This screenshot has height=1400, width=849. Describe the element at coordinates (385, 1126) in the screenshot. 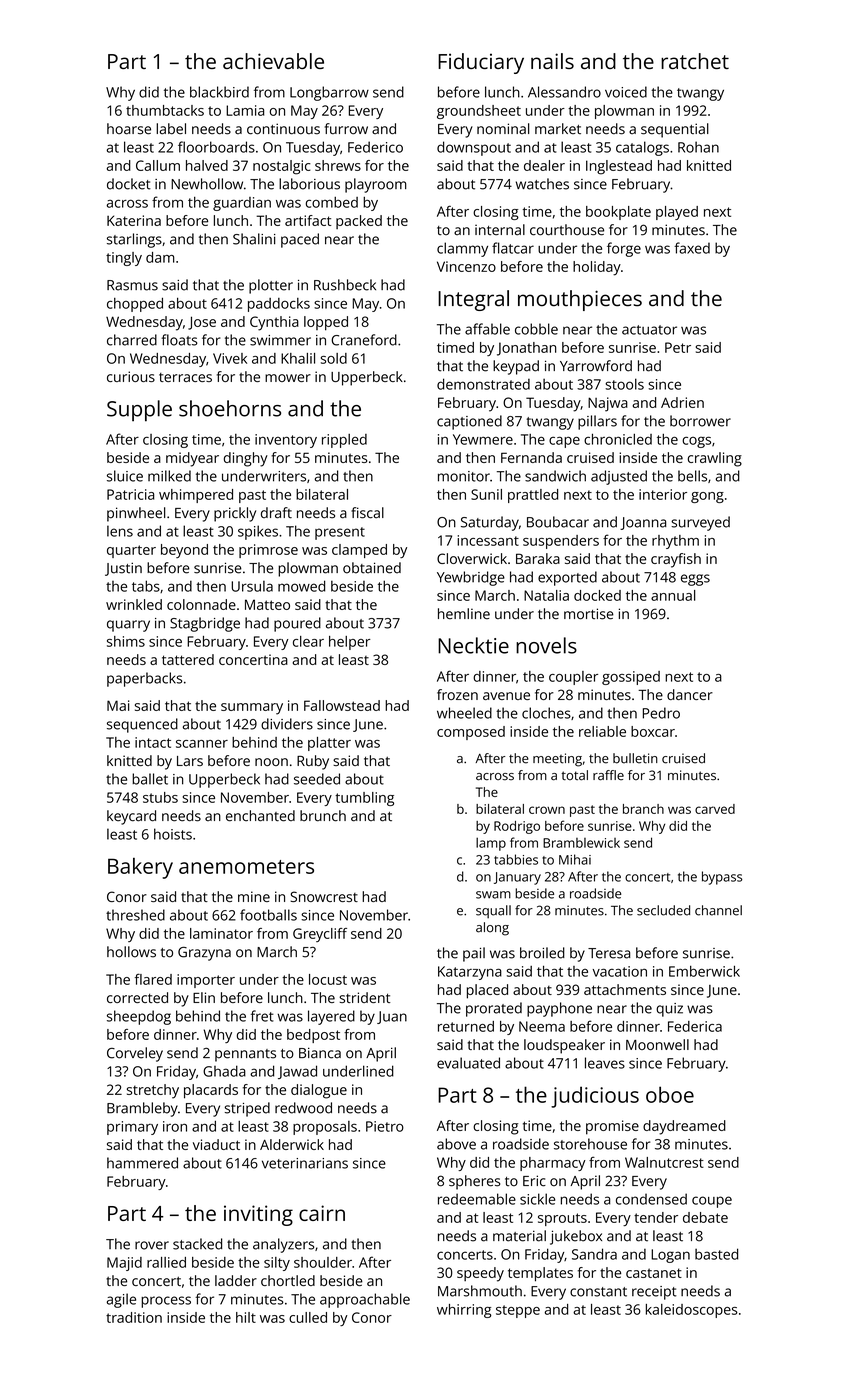

I see `Pietro` at that location.
